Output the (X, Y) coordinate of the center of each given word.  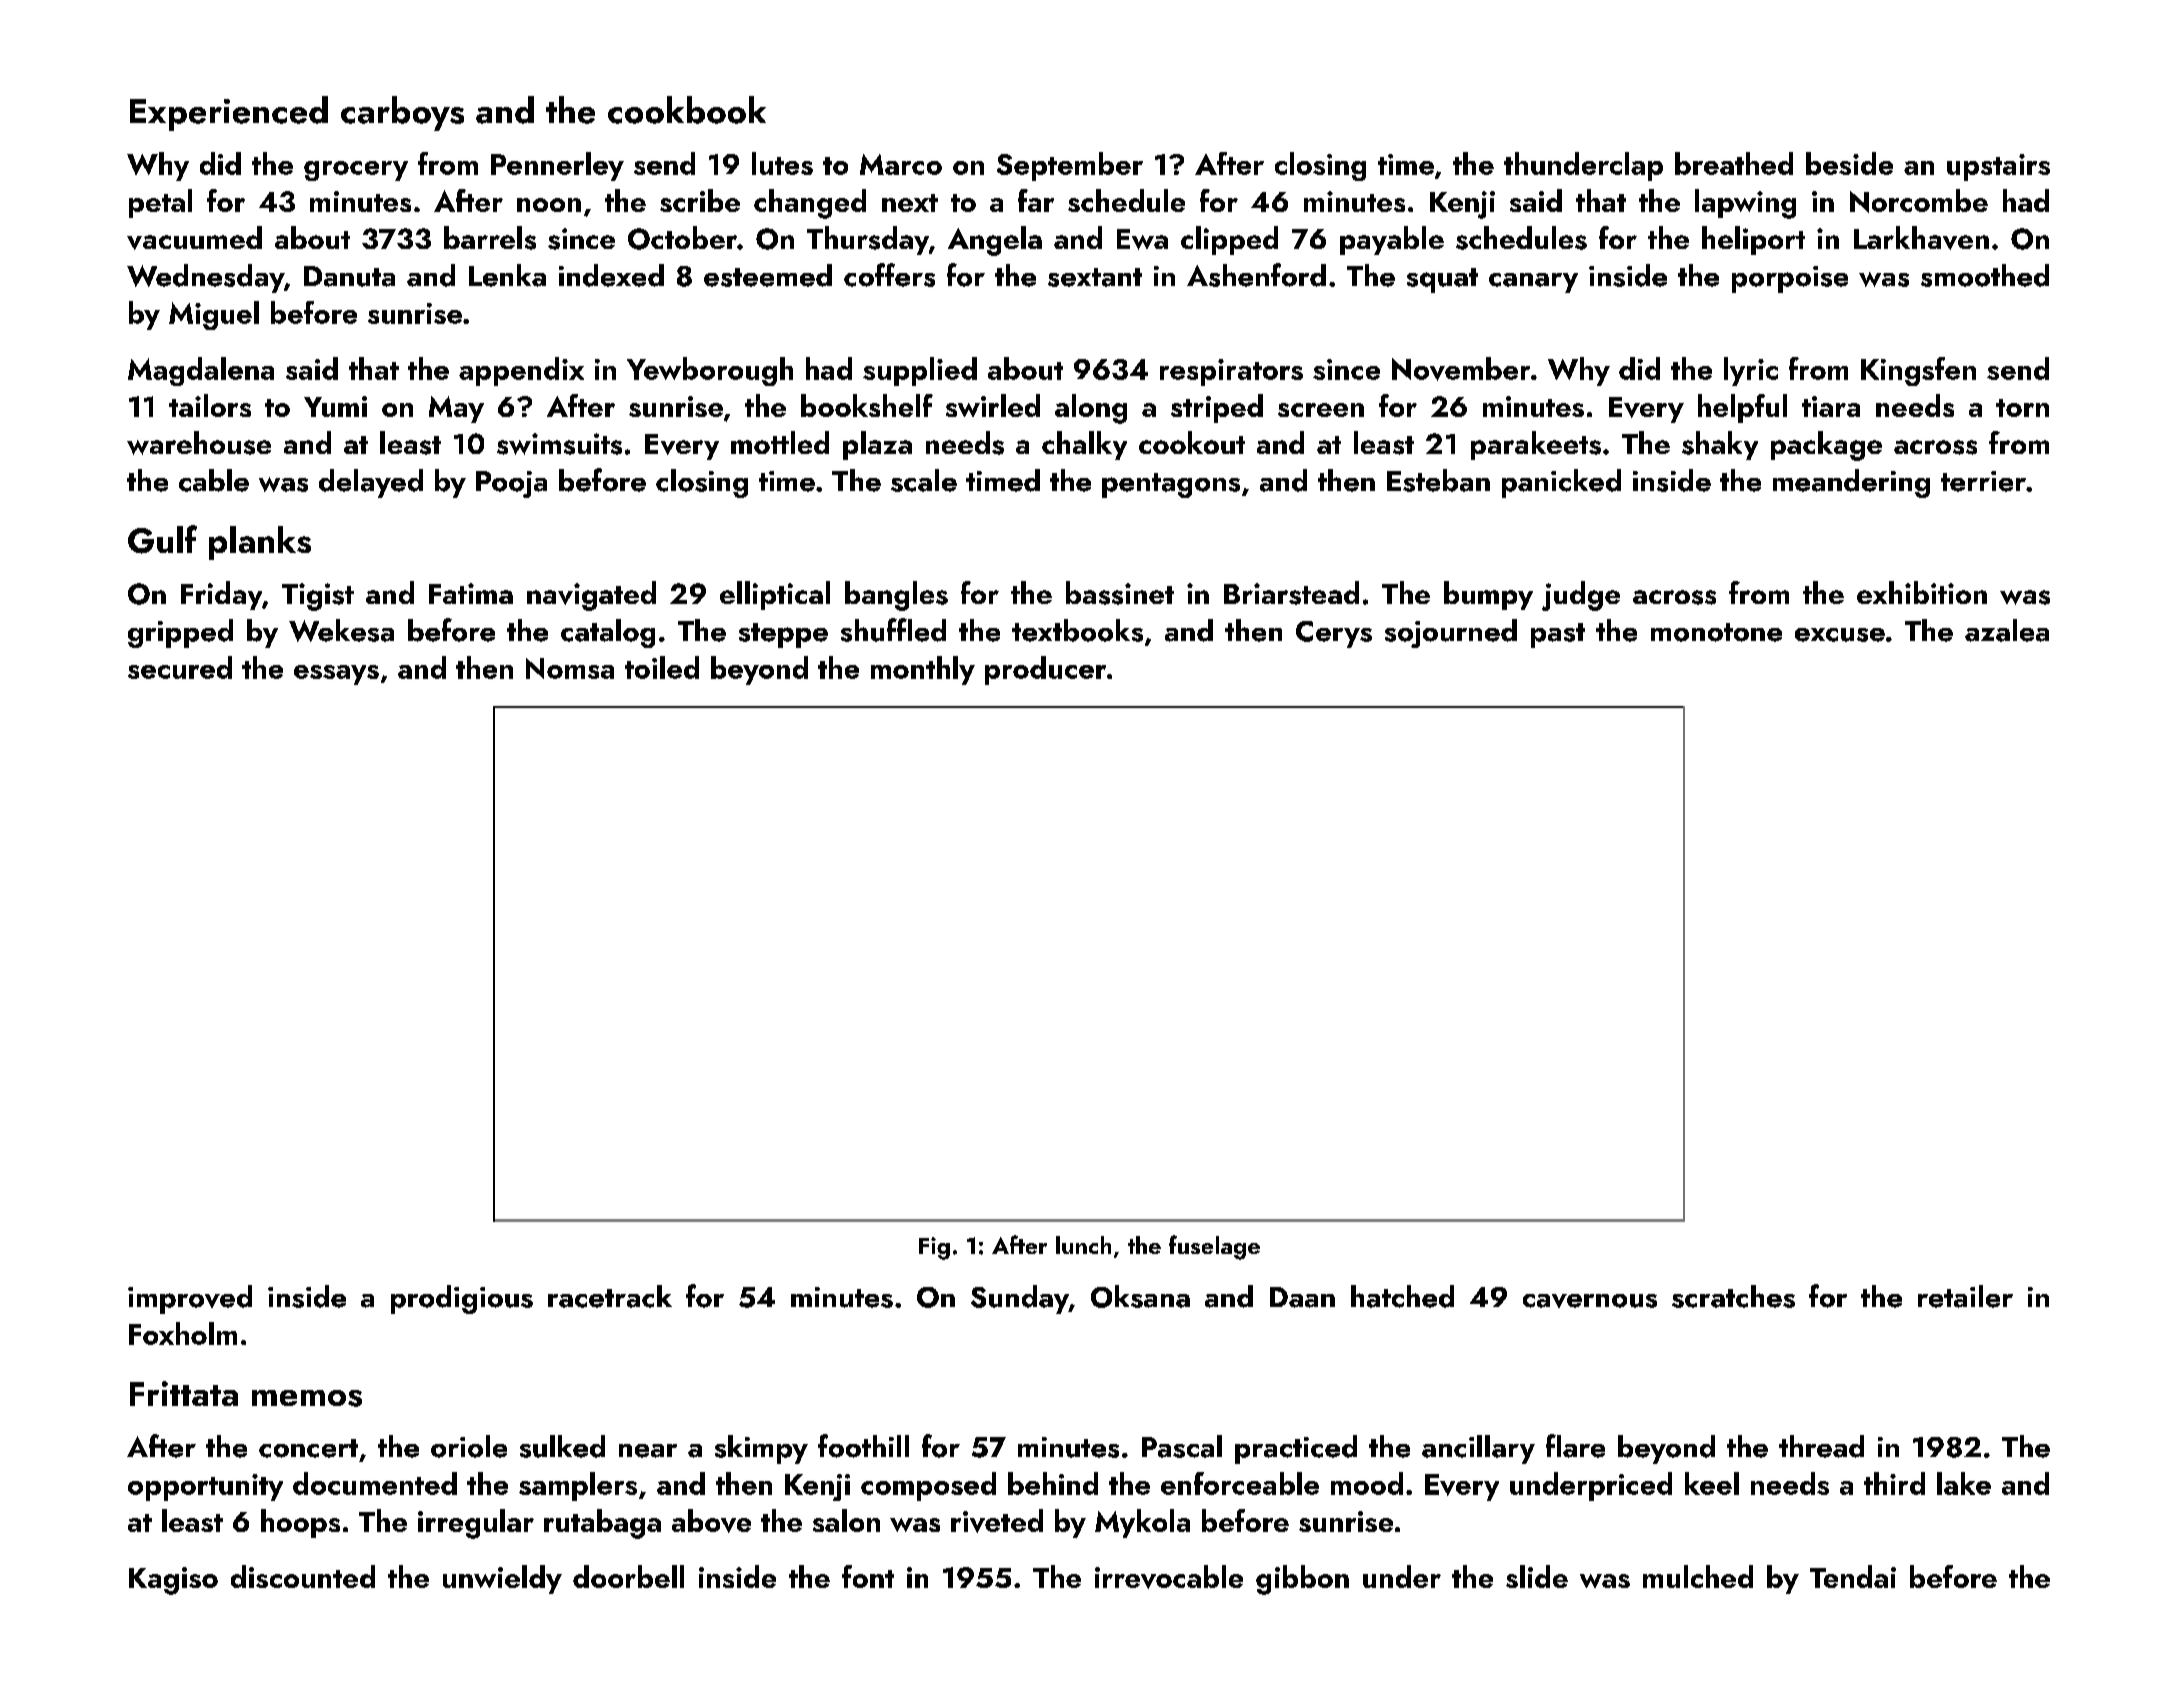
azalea (2007, 630)
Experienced (229, 113)
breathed (1734, 163)
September (1070, 166)
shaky (1720, 445)
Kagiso (173, 1581)
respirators (1231, 372)
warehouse (199, 443)
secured (180, 667)
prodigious (462, 1299)
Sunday (1020, 1299)
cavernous (1590, 1301)
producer (1045, 670)
